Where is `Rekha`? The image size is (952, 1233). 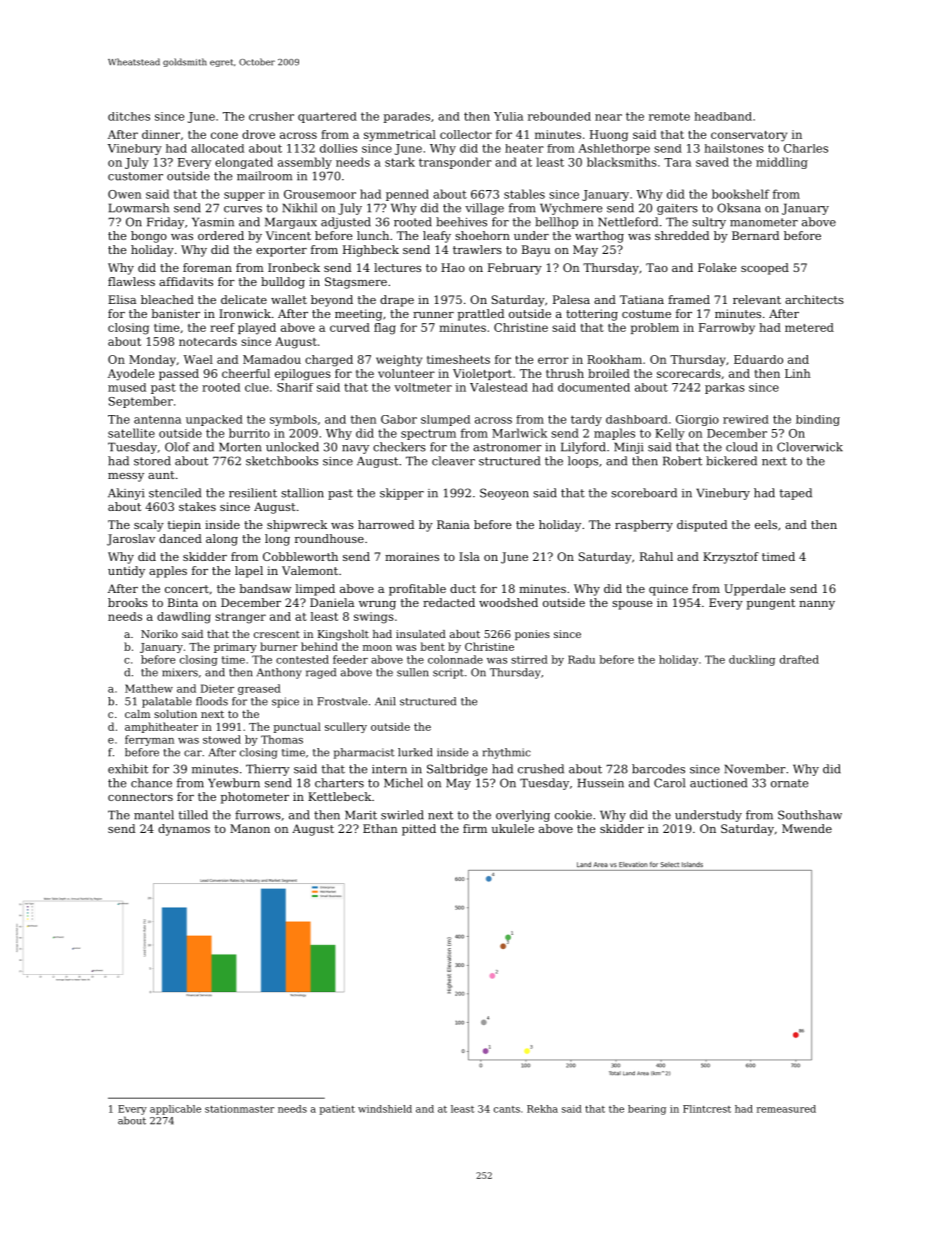 Rekha is located at coordinates (542, 1109).
